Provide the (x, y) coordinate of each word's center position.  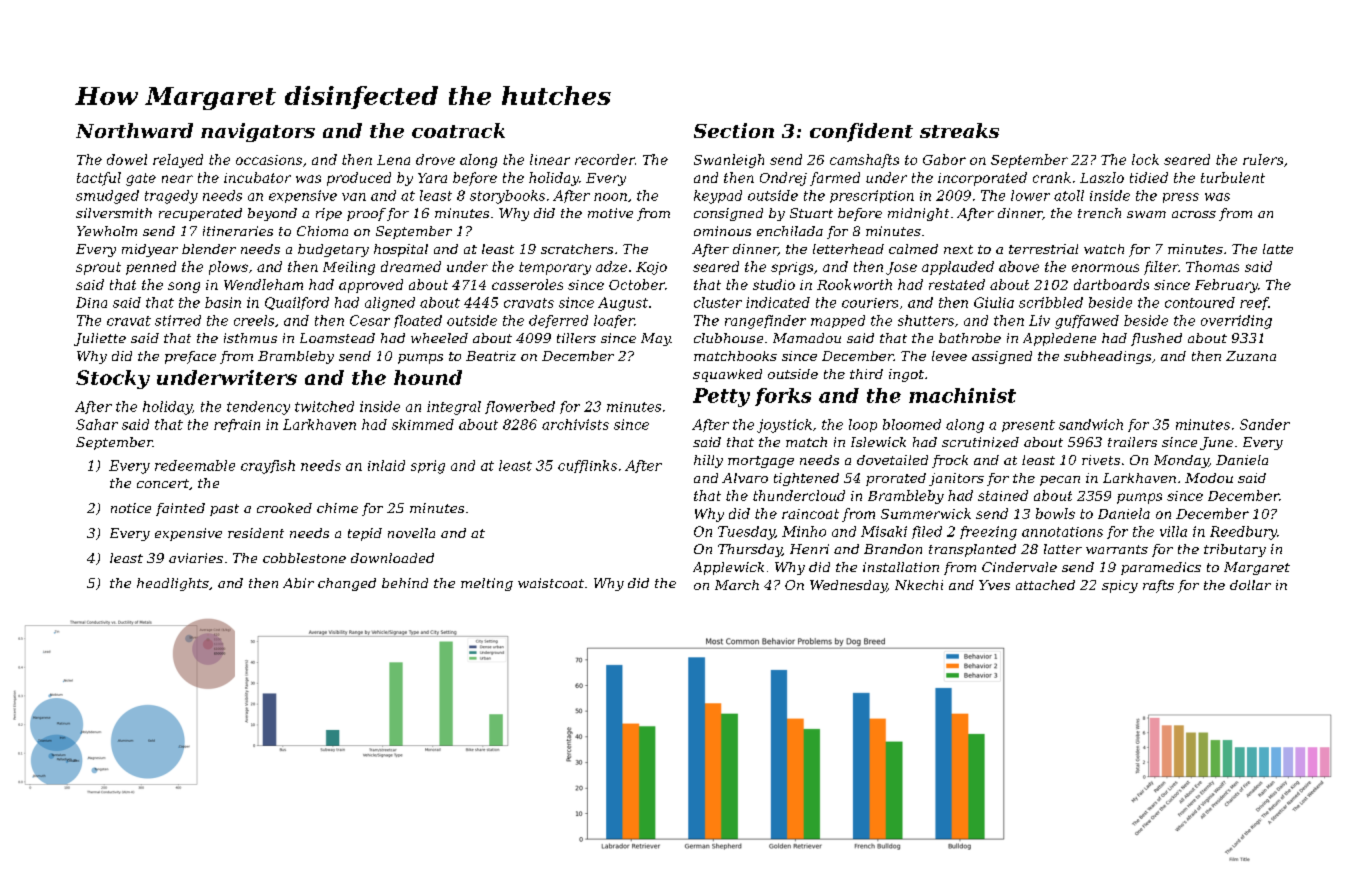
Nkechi (919, 585)
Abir (298, 583)
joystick (784, 426)
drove (435, 159)
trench (1099, 213)
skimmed (423, 424)
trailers (1132, 442)
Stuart (811, 213)
